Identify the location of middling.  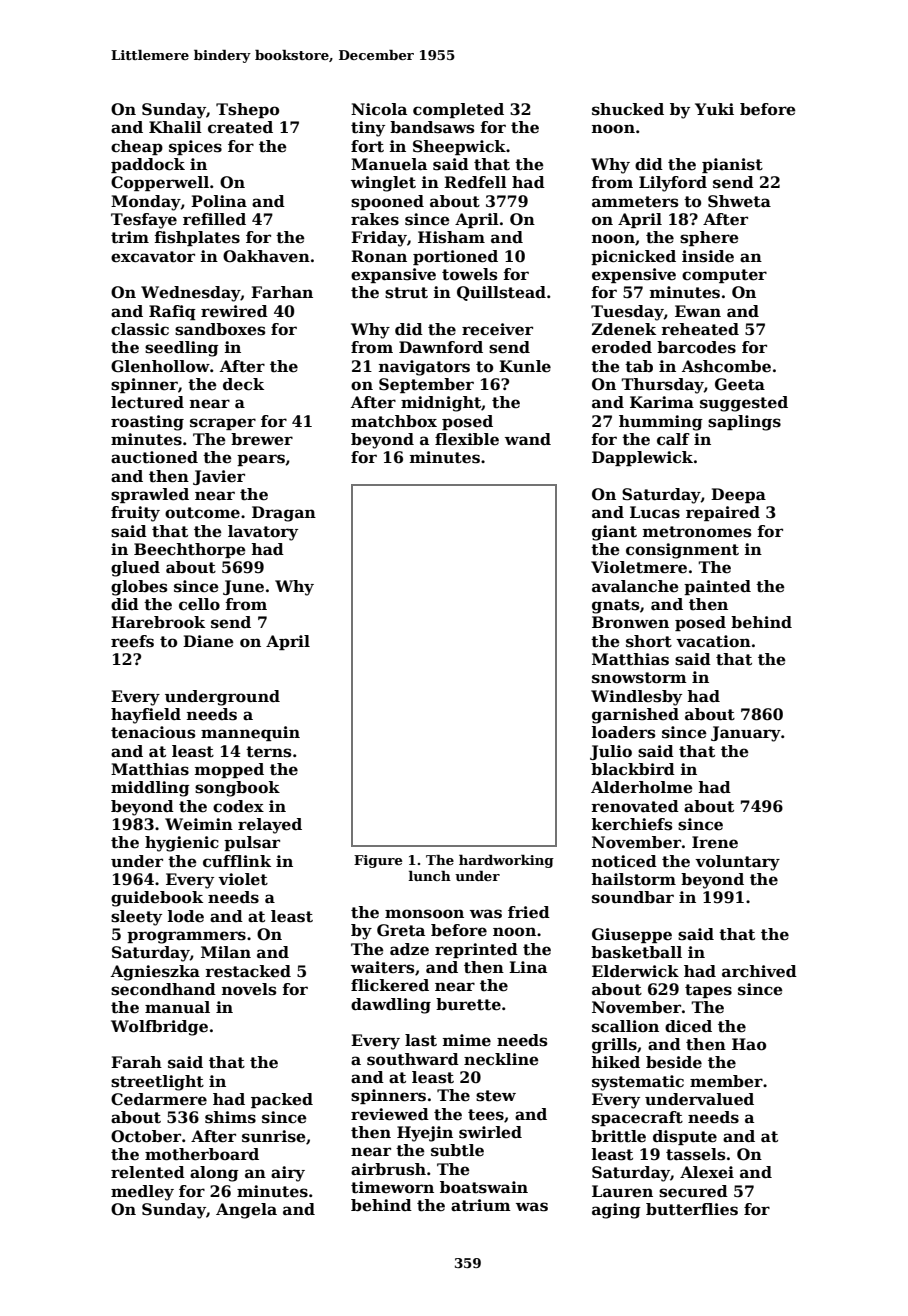
(150, 789).
